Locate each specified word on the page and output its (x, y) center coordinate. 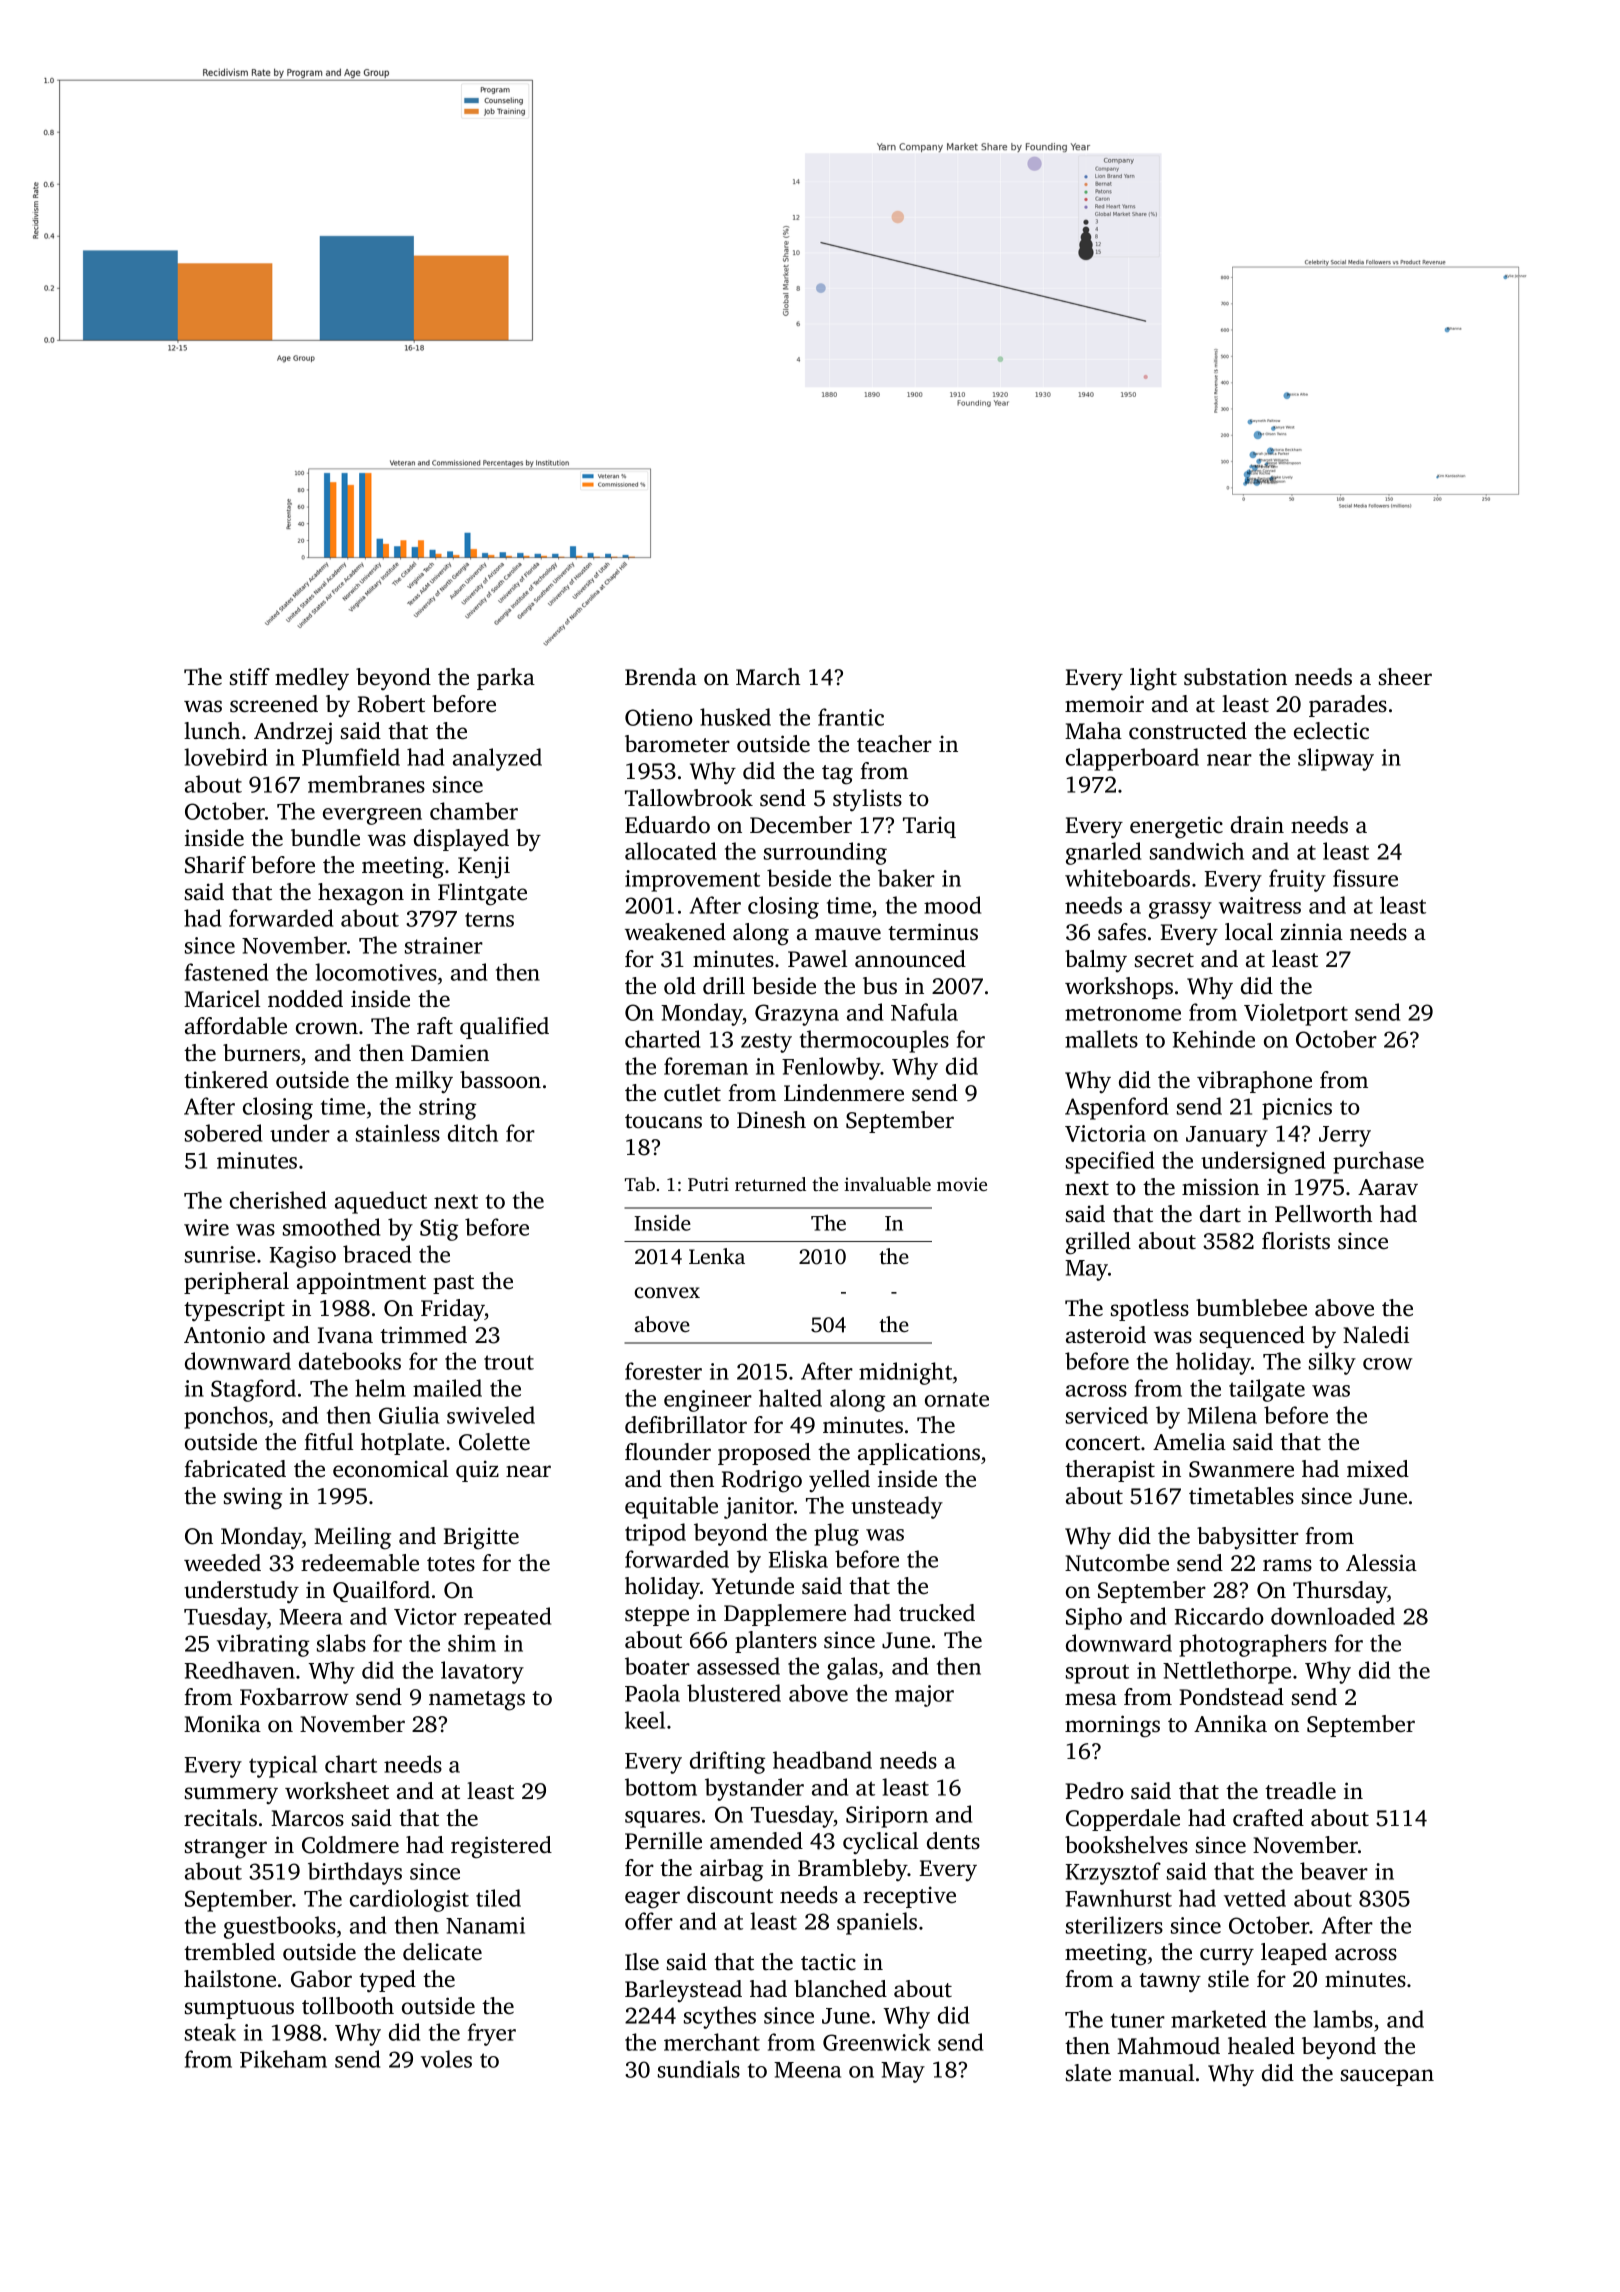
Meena (807, 2070)
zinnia (1312, 932)
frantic (851, 717)
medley (312, 679)
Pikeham (283, 2059)
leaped (1294, 1954)
